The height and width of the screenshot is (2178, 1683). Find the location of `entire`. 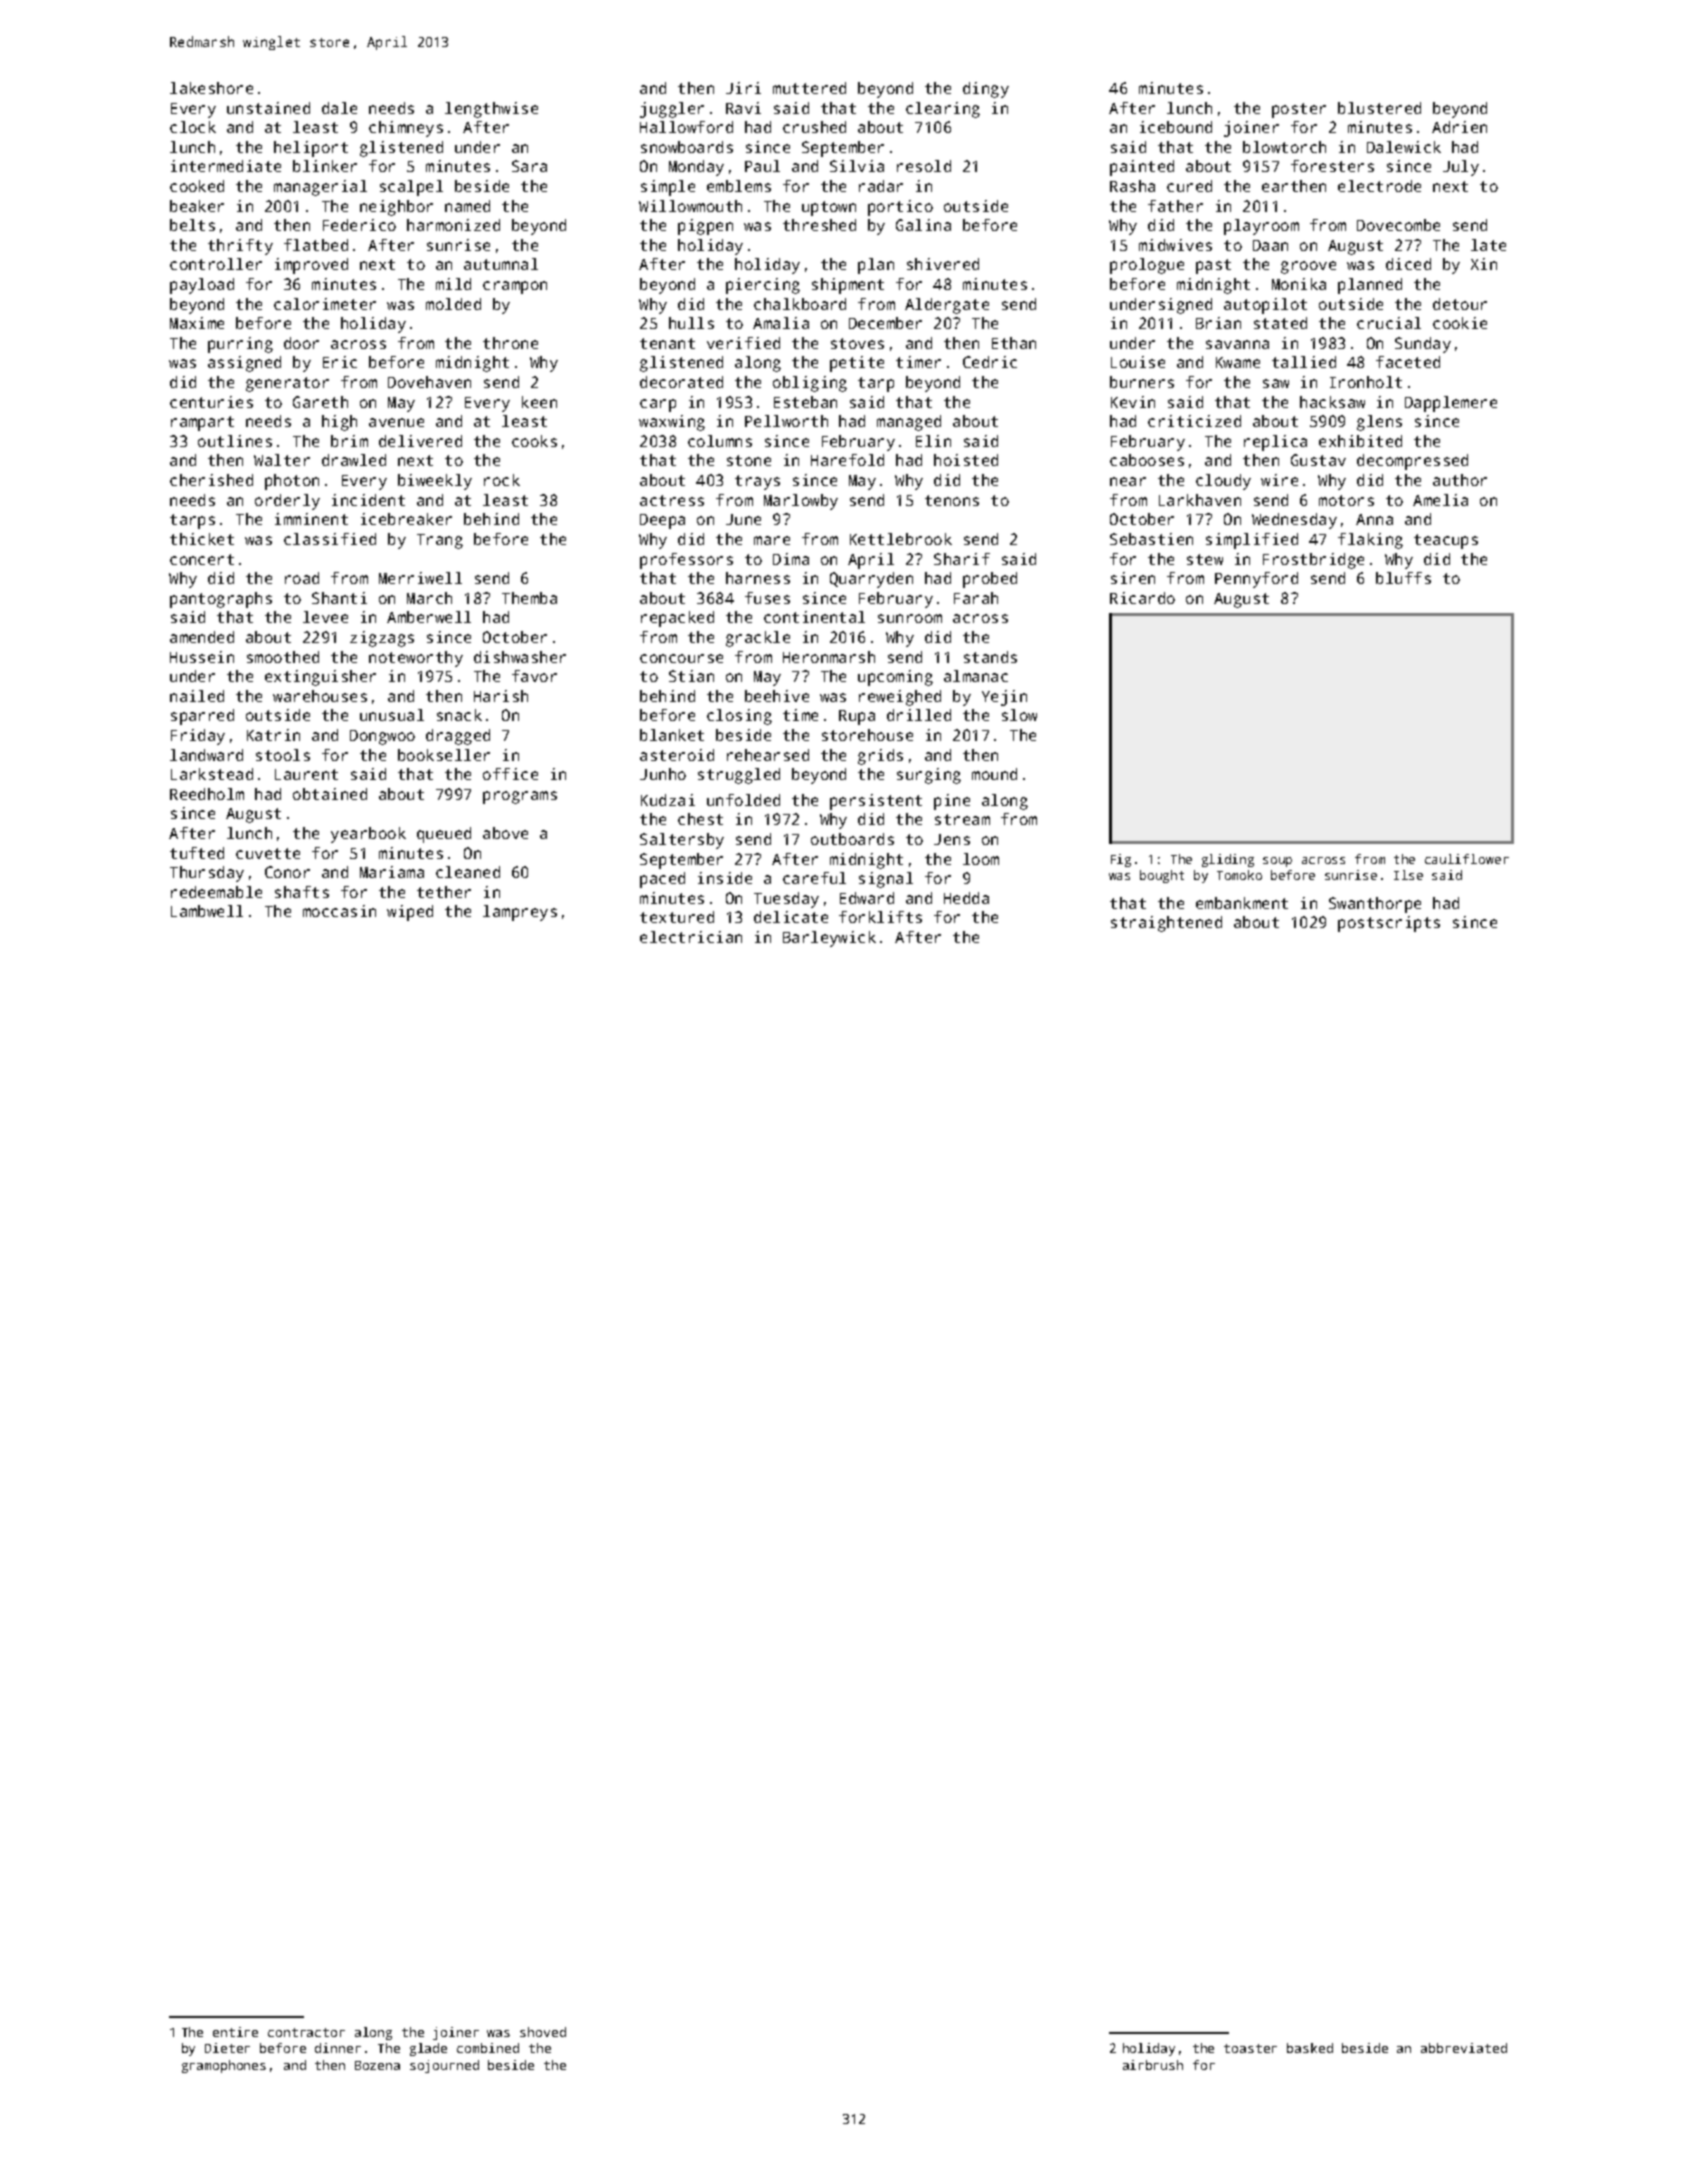

entire is located at coordinates (235, 2032).
